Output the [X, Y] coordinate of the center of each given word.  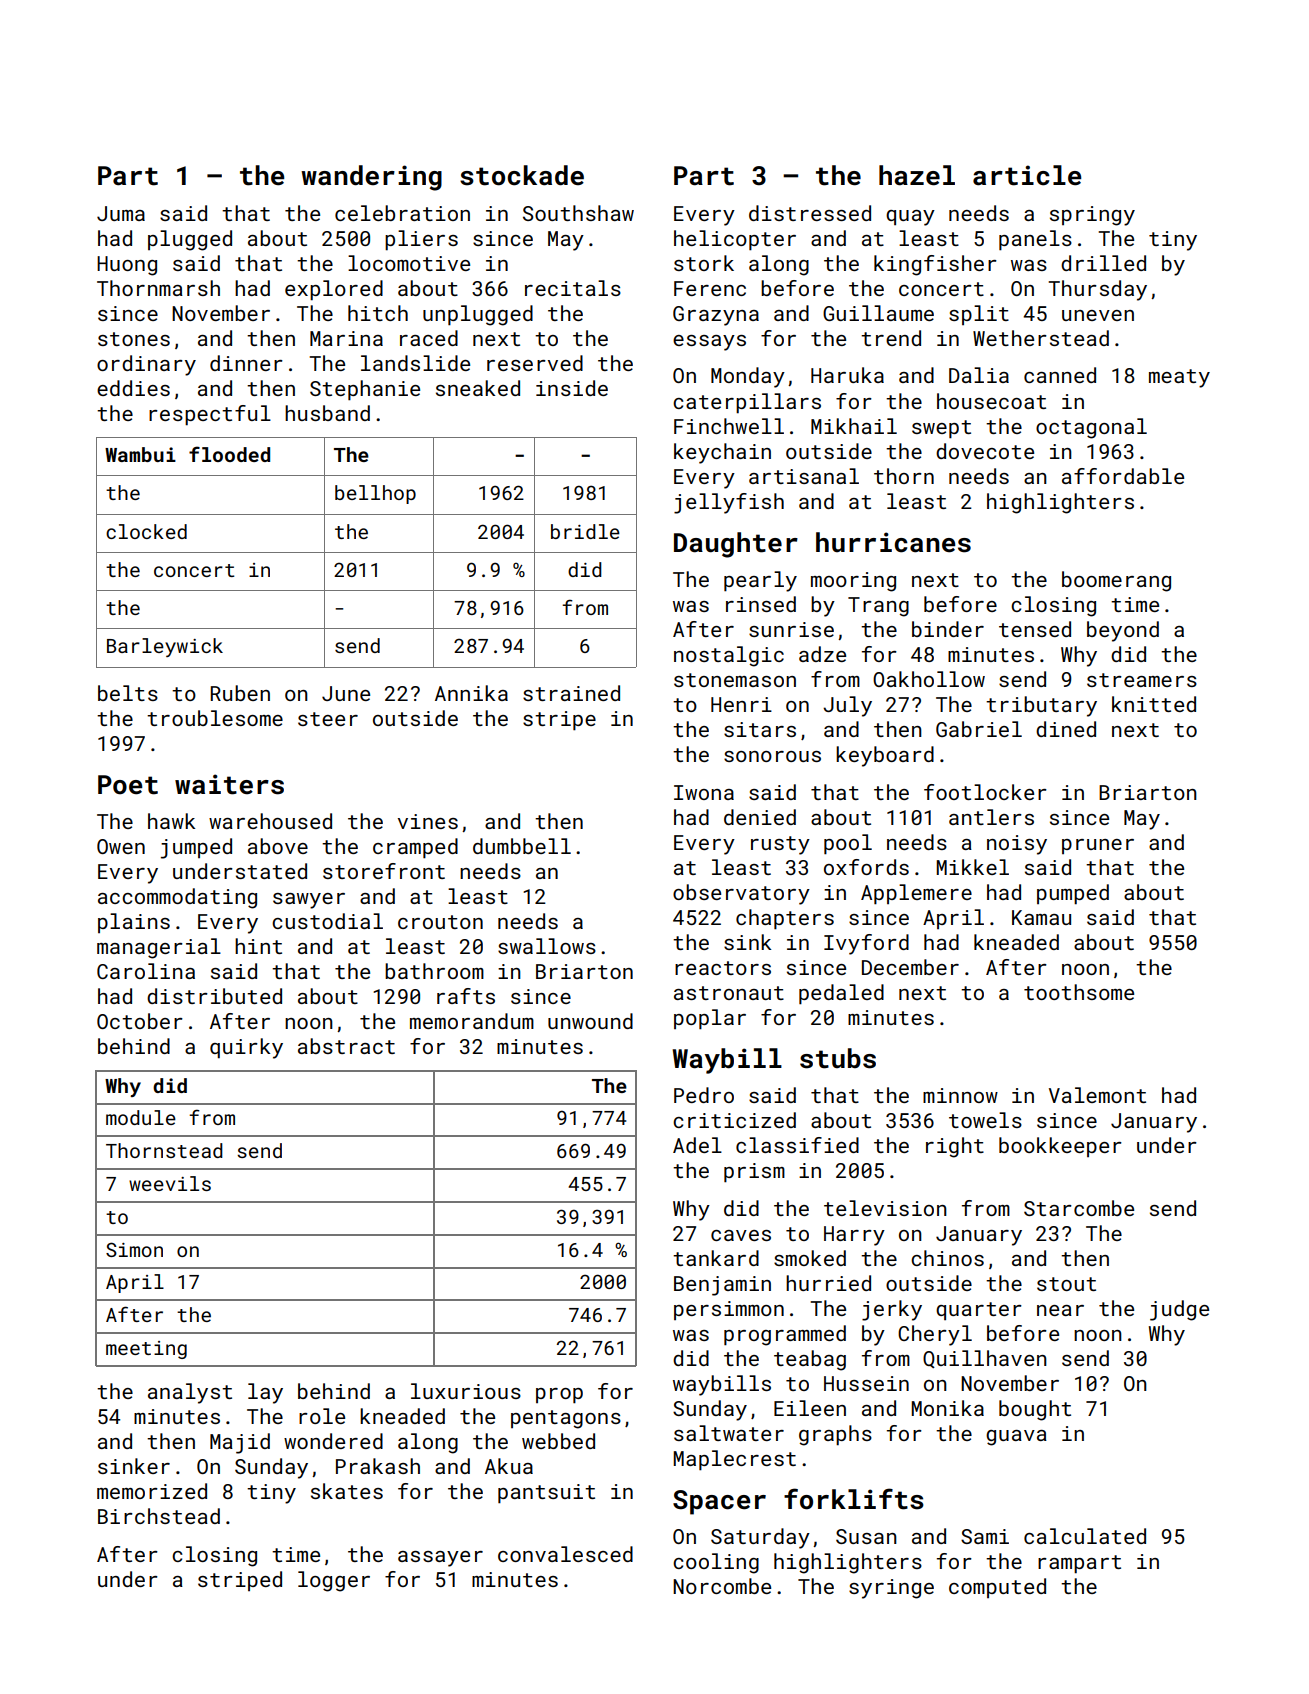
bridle [585, 531]
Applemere [916, 894]
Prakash [378, 1466]
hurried [828, 1283]
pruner [1098, 846]
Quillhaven [985, 1359]
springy [1092, 216]
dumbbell [522, 846]
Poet [128, 785]
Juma [121, 213]
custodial [327, 921]
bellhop [375, 494]
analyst [190, 1393]
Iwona [704, 792]
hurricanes [893, 542]
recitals [573, 288]
